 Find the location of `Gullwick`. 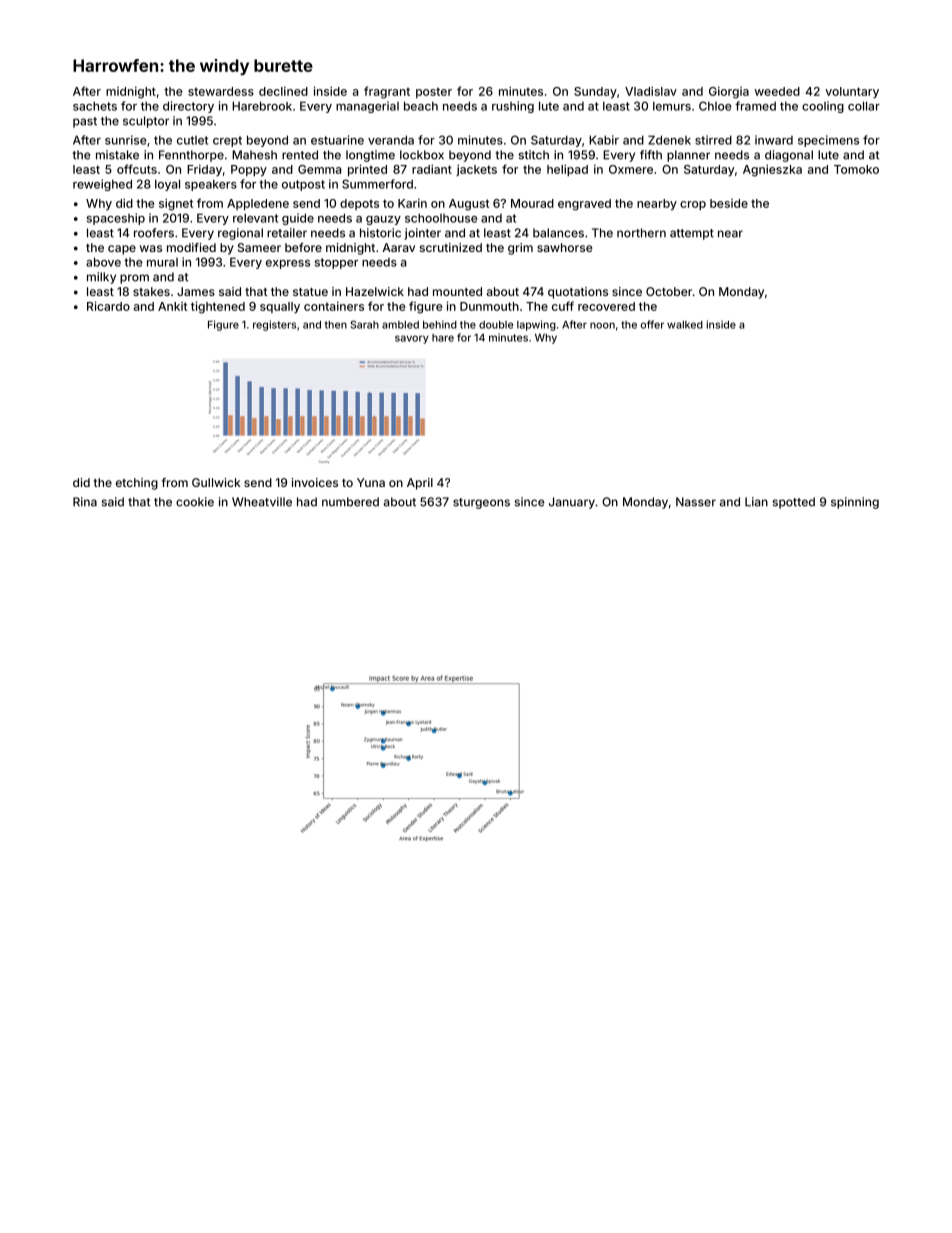

Gullwick is located at coordinates (216, 482).
